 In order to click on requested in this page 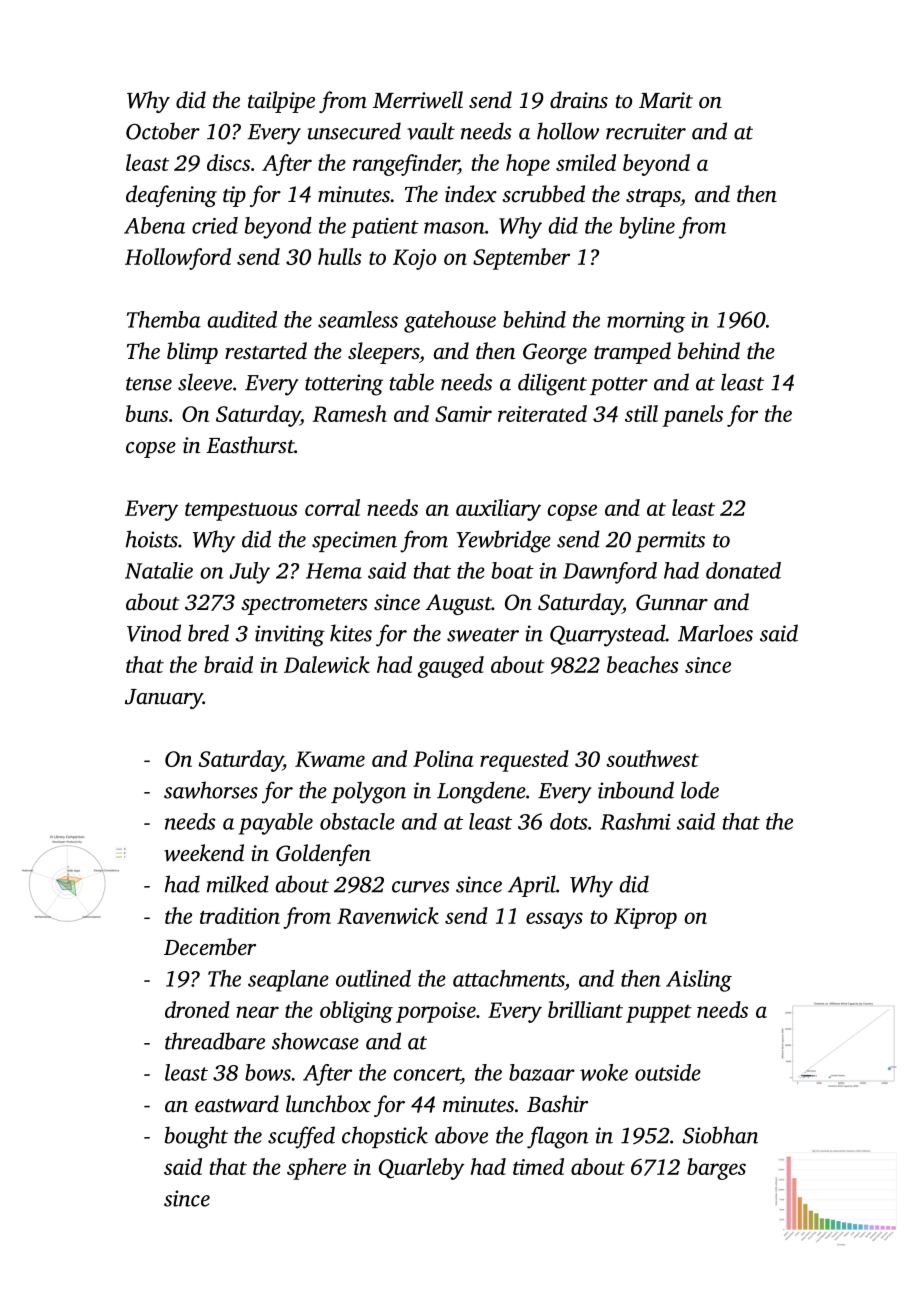, I will do `click(524, 761)`.
